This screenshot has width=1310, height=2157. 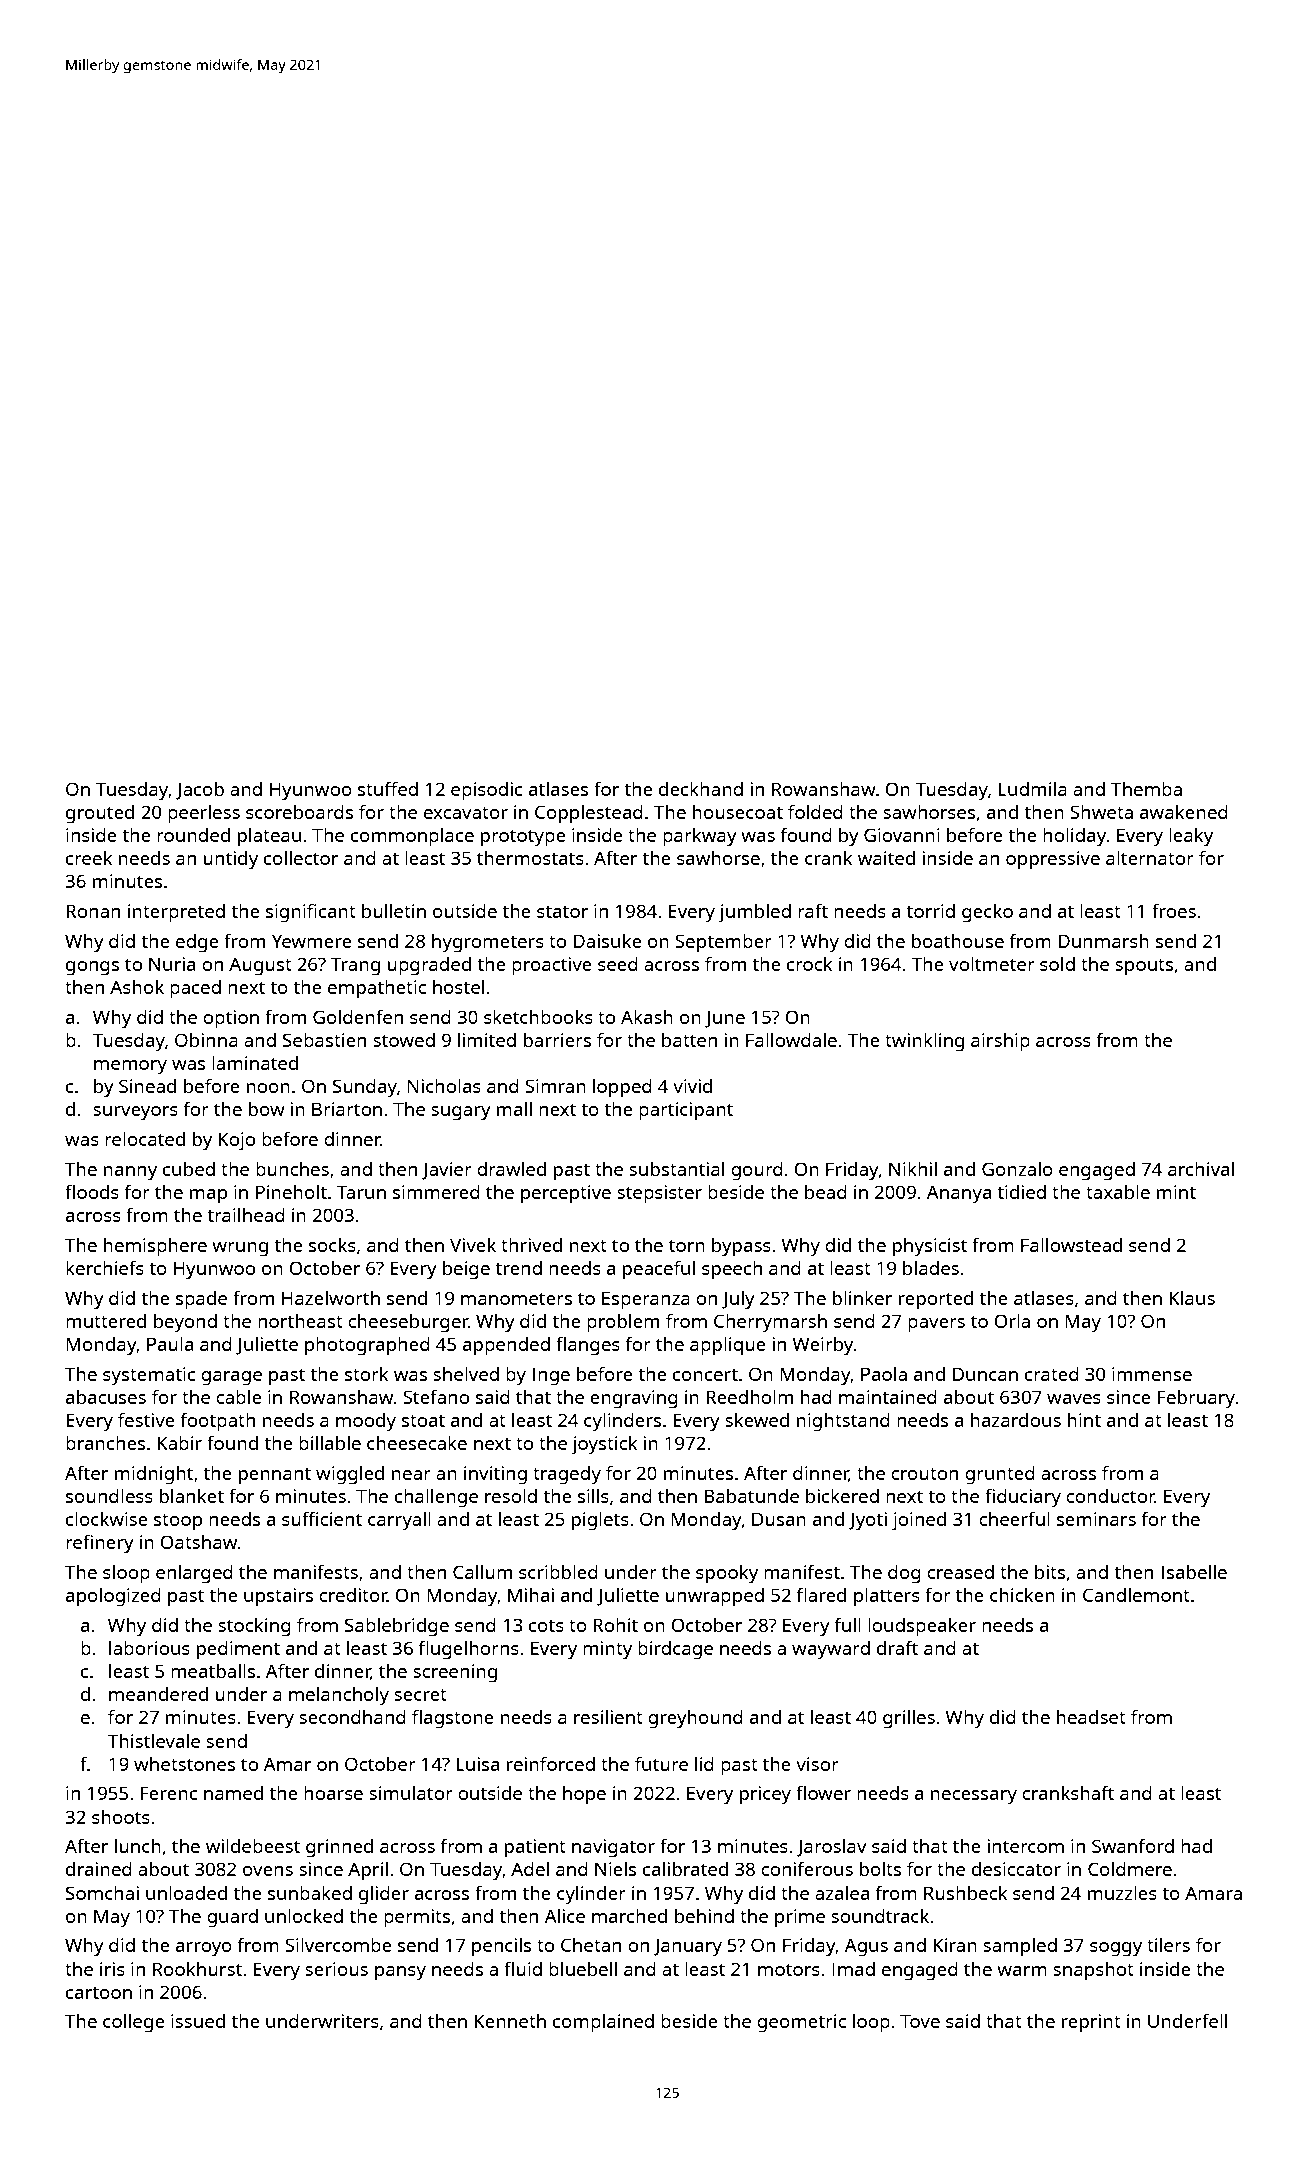 What do you see at coordinates (1091, 1717) in the screenshot?
I see `headset` at bounding box center [1091, 1717].
